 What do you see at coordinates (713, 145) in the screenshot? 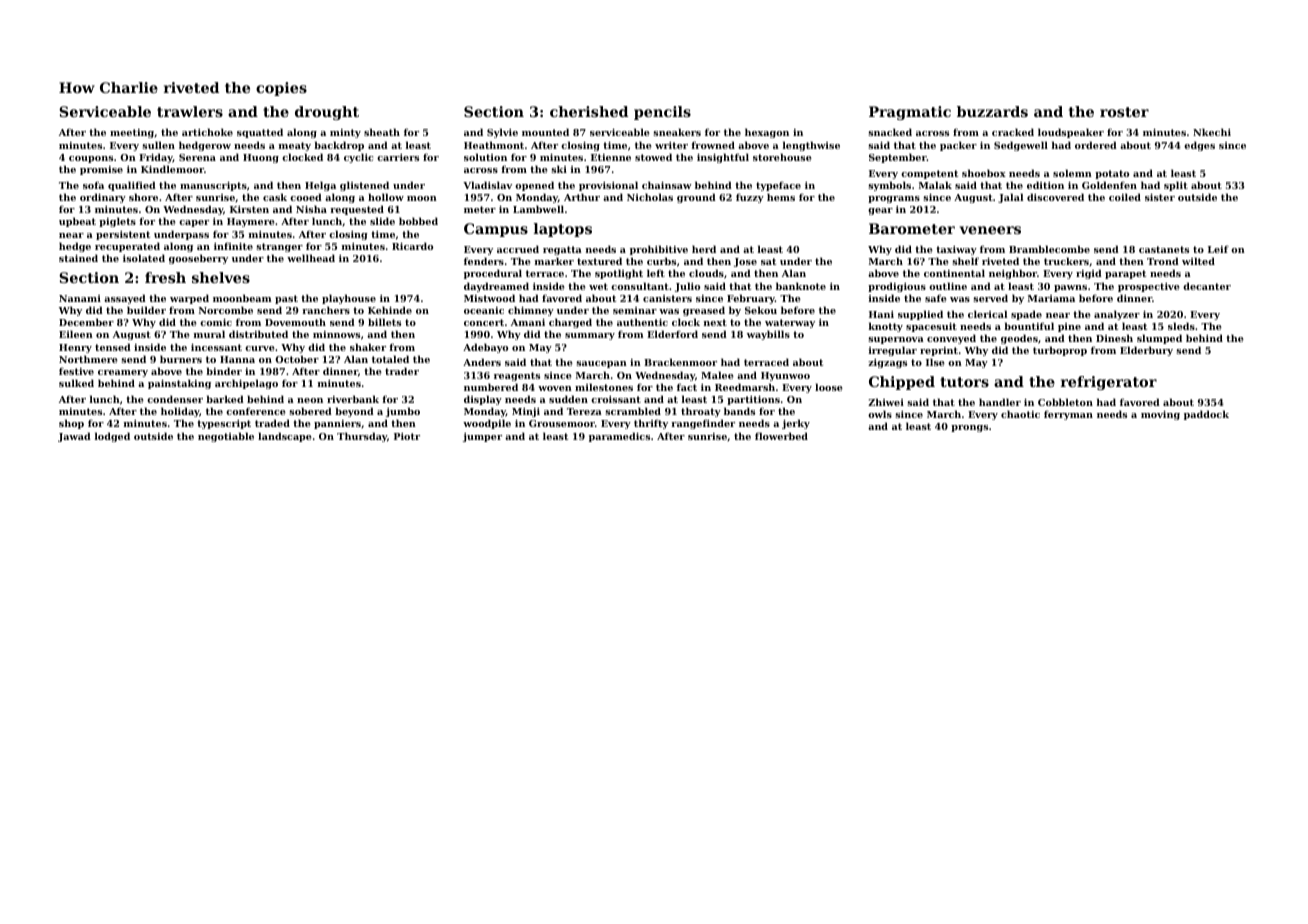
I see `frowned` at bounding box center [713, 145].
